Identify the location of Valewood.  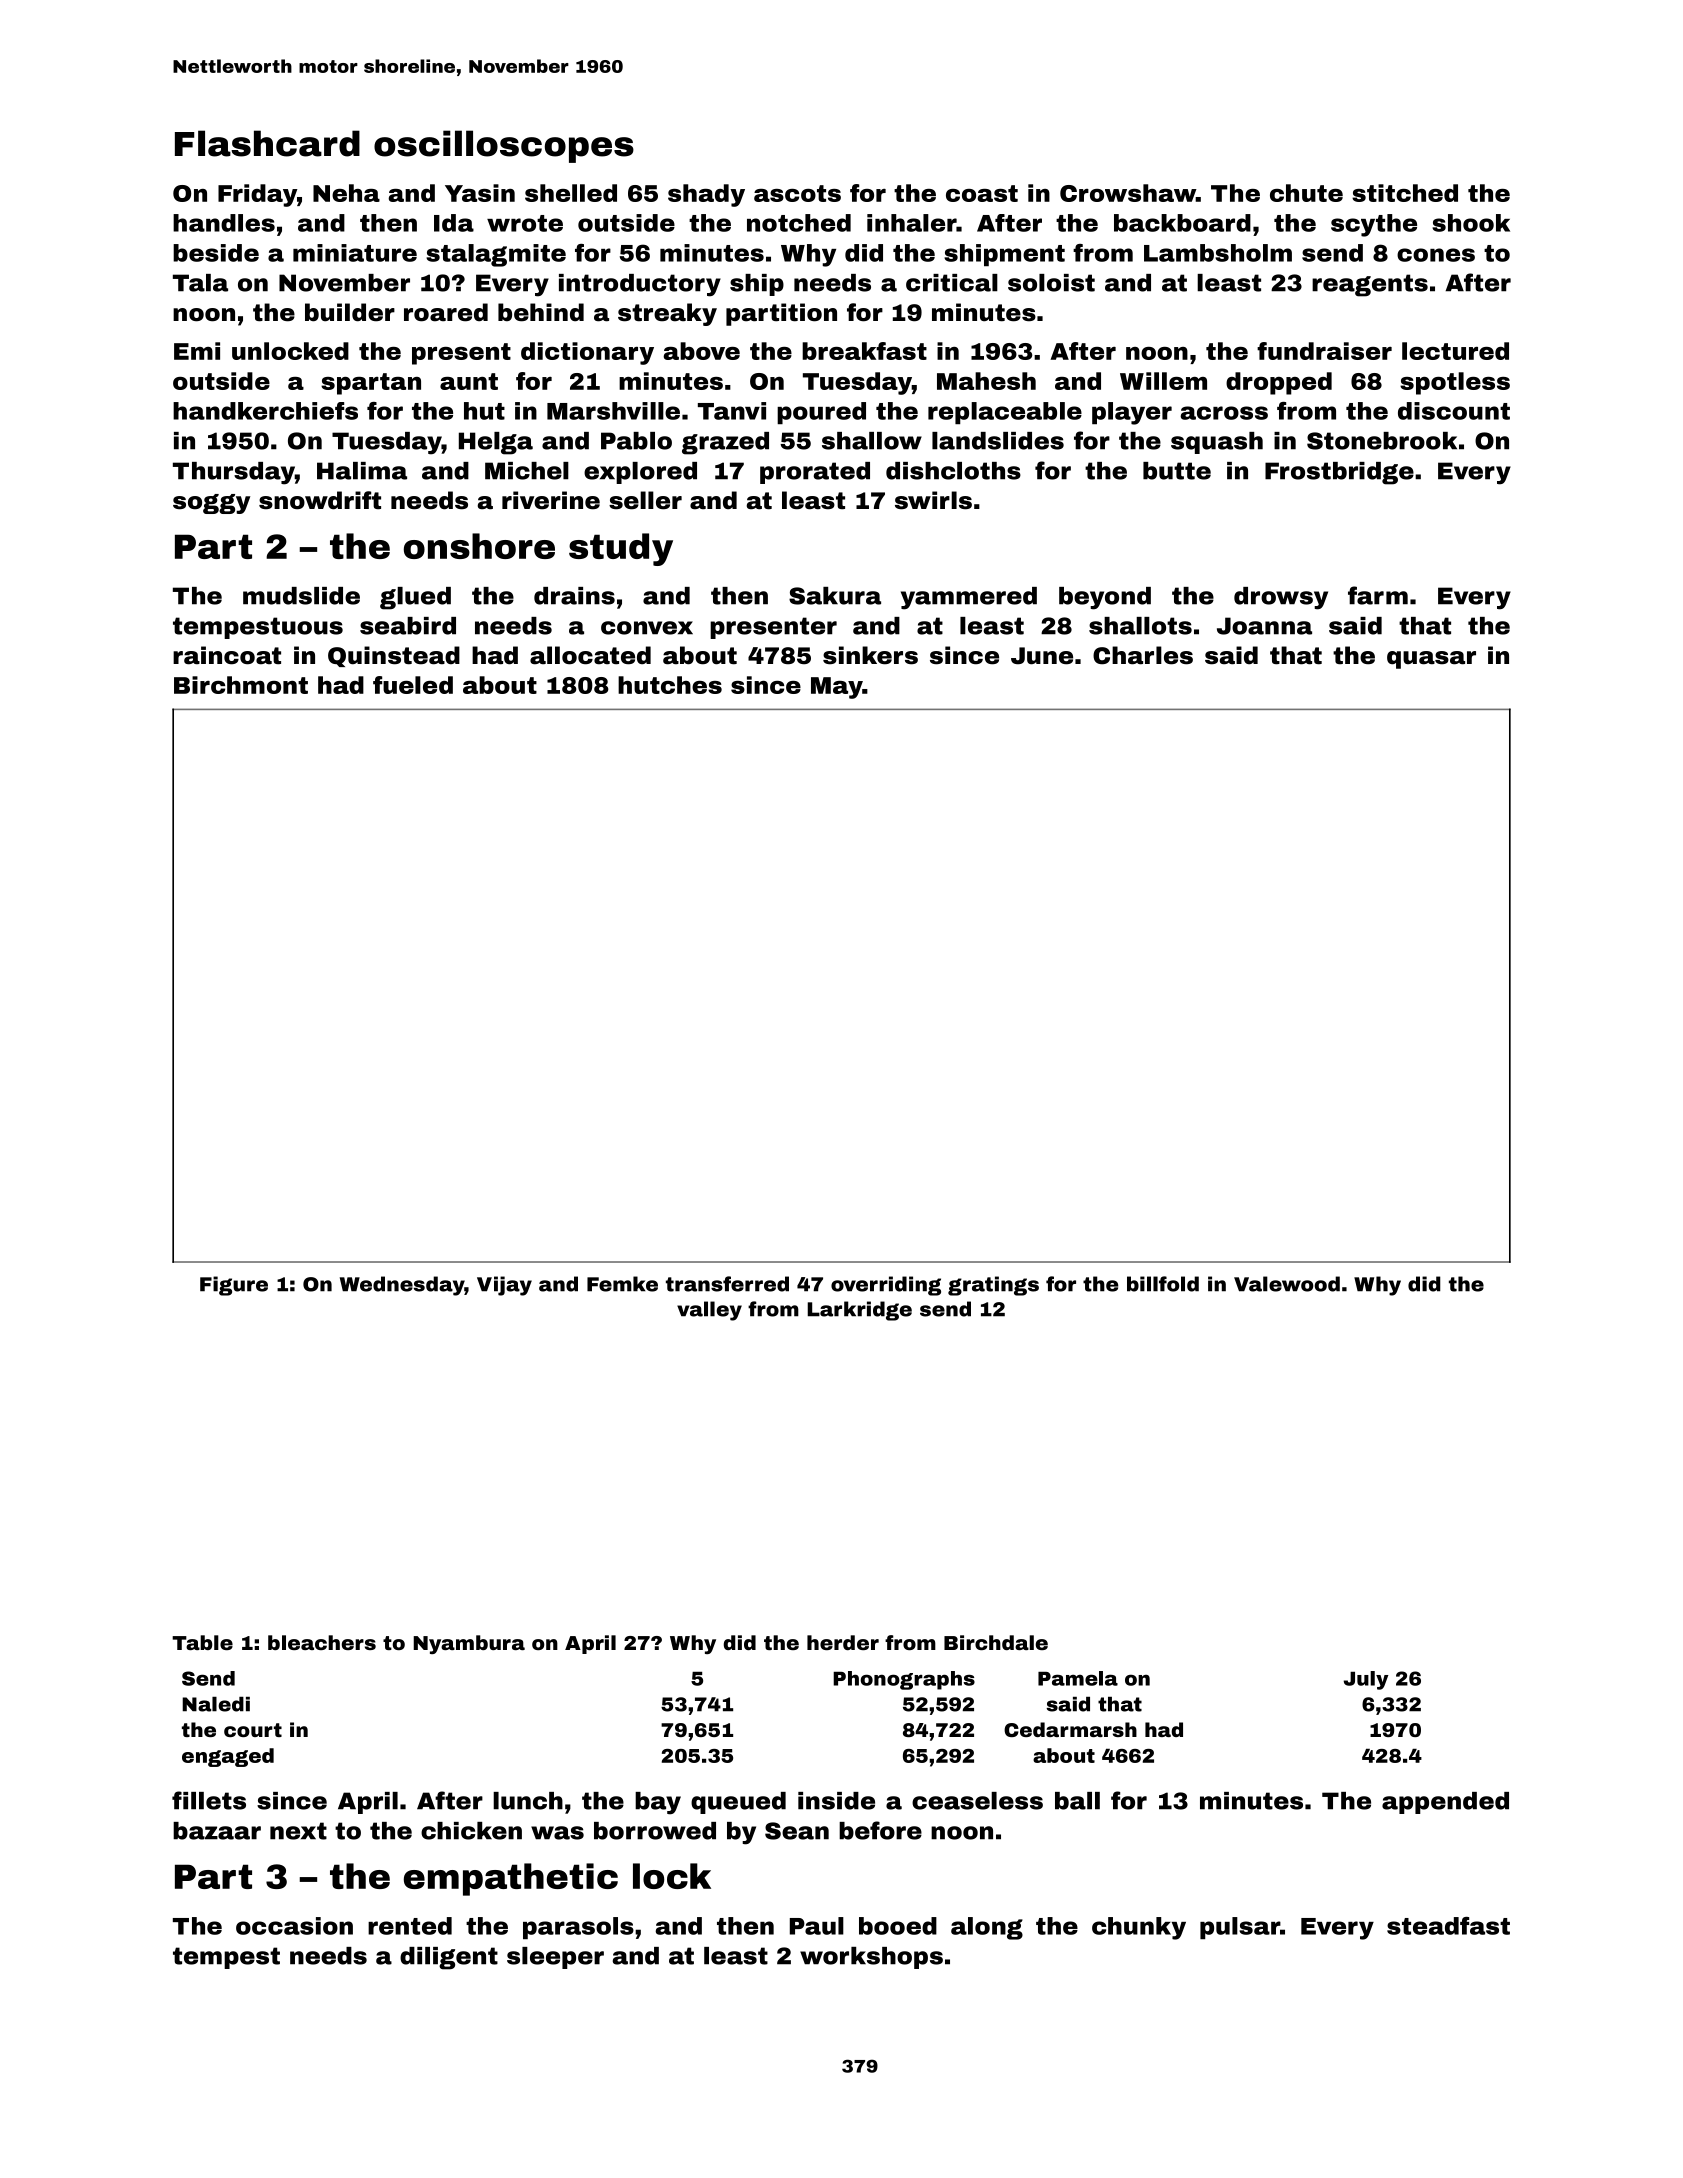
(1287, 1284).
